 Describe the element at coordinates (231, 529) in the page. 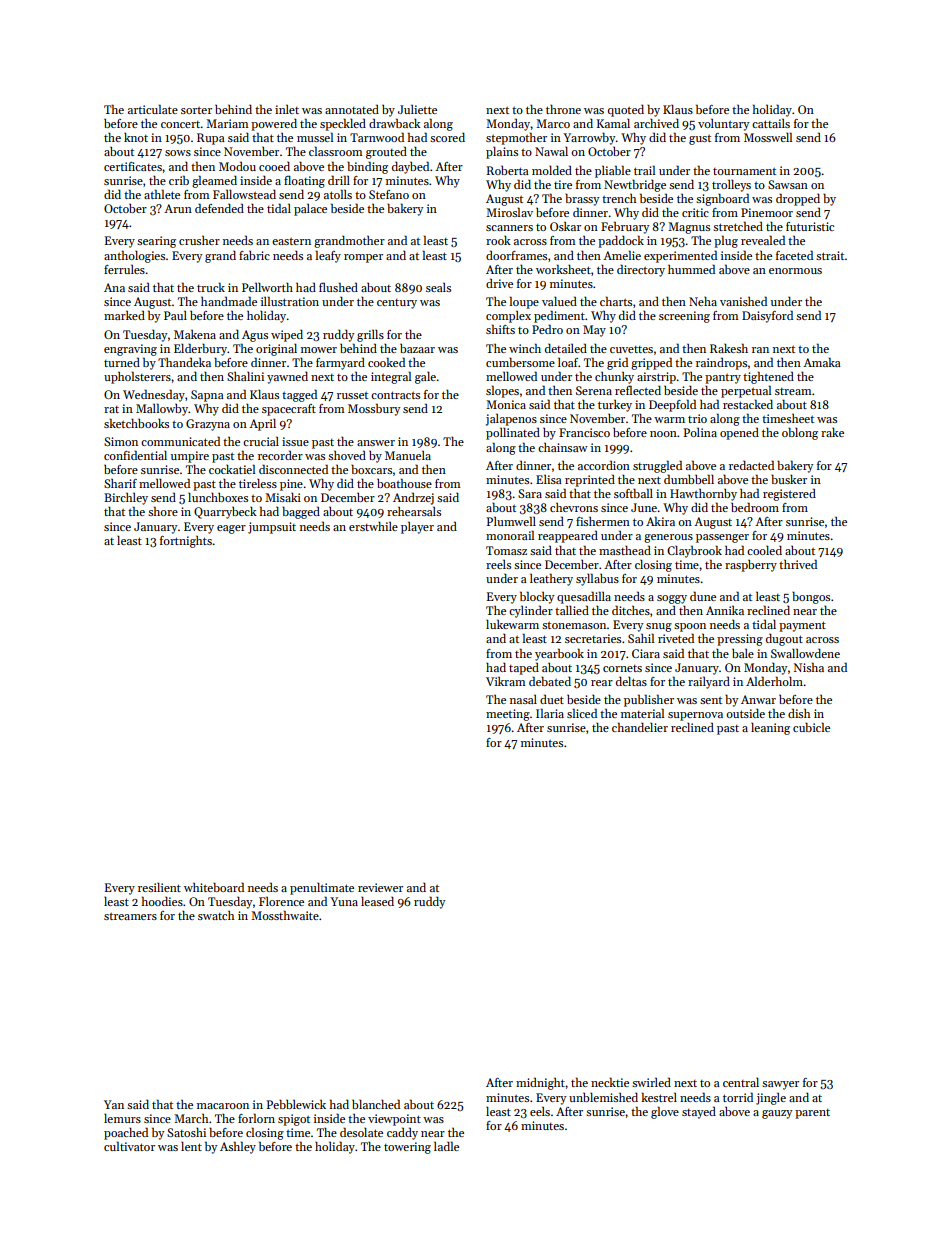

I see `eager` at that location.
